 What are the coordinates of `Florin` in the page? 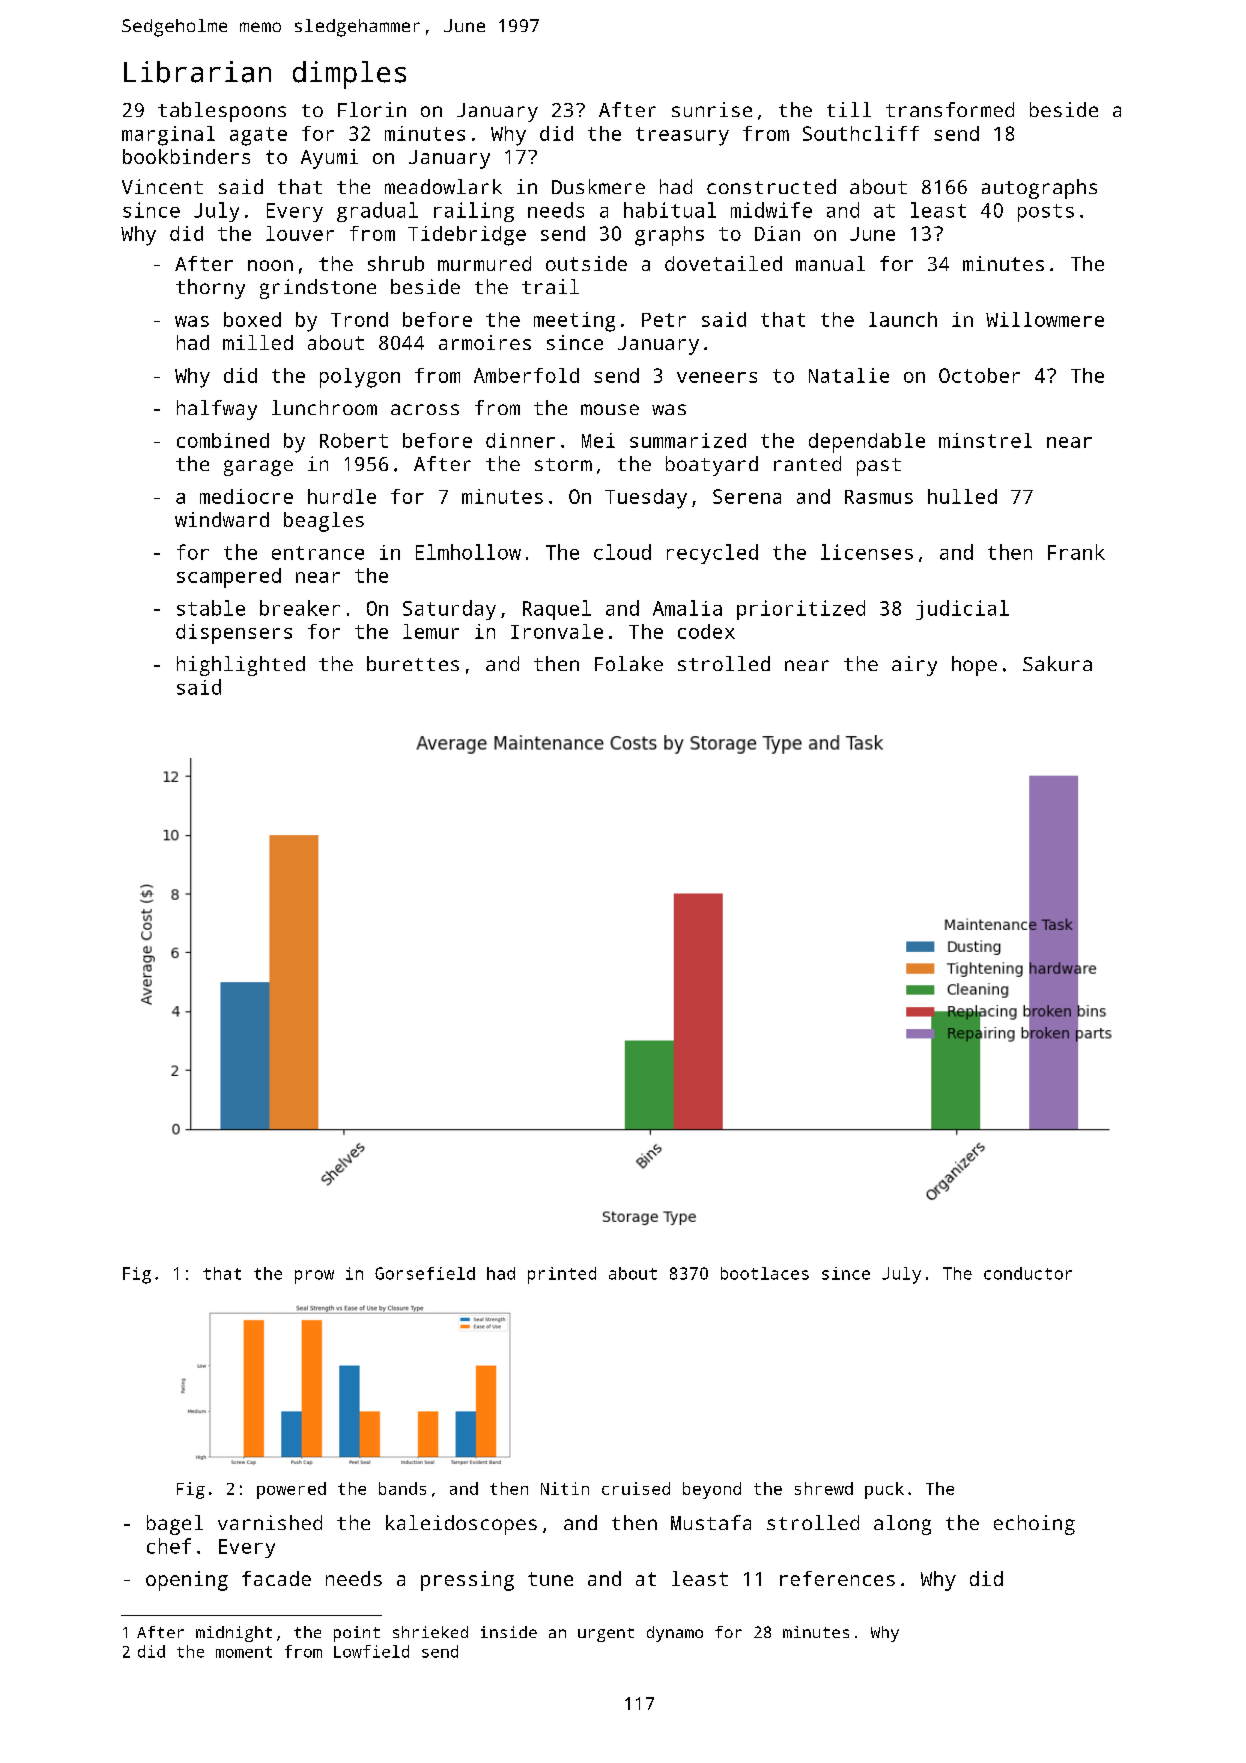 It's located at (372, 109).
